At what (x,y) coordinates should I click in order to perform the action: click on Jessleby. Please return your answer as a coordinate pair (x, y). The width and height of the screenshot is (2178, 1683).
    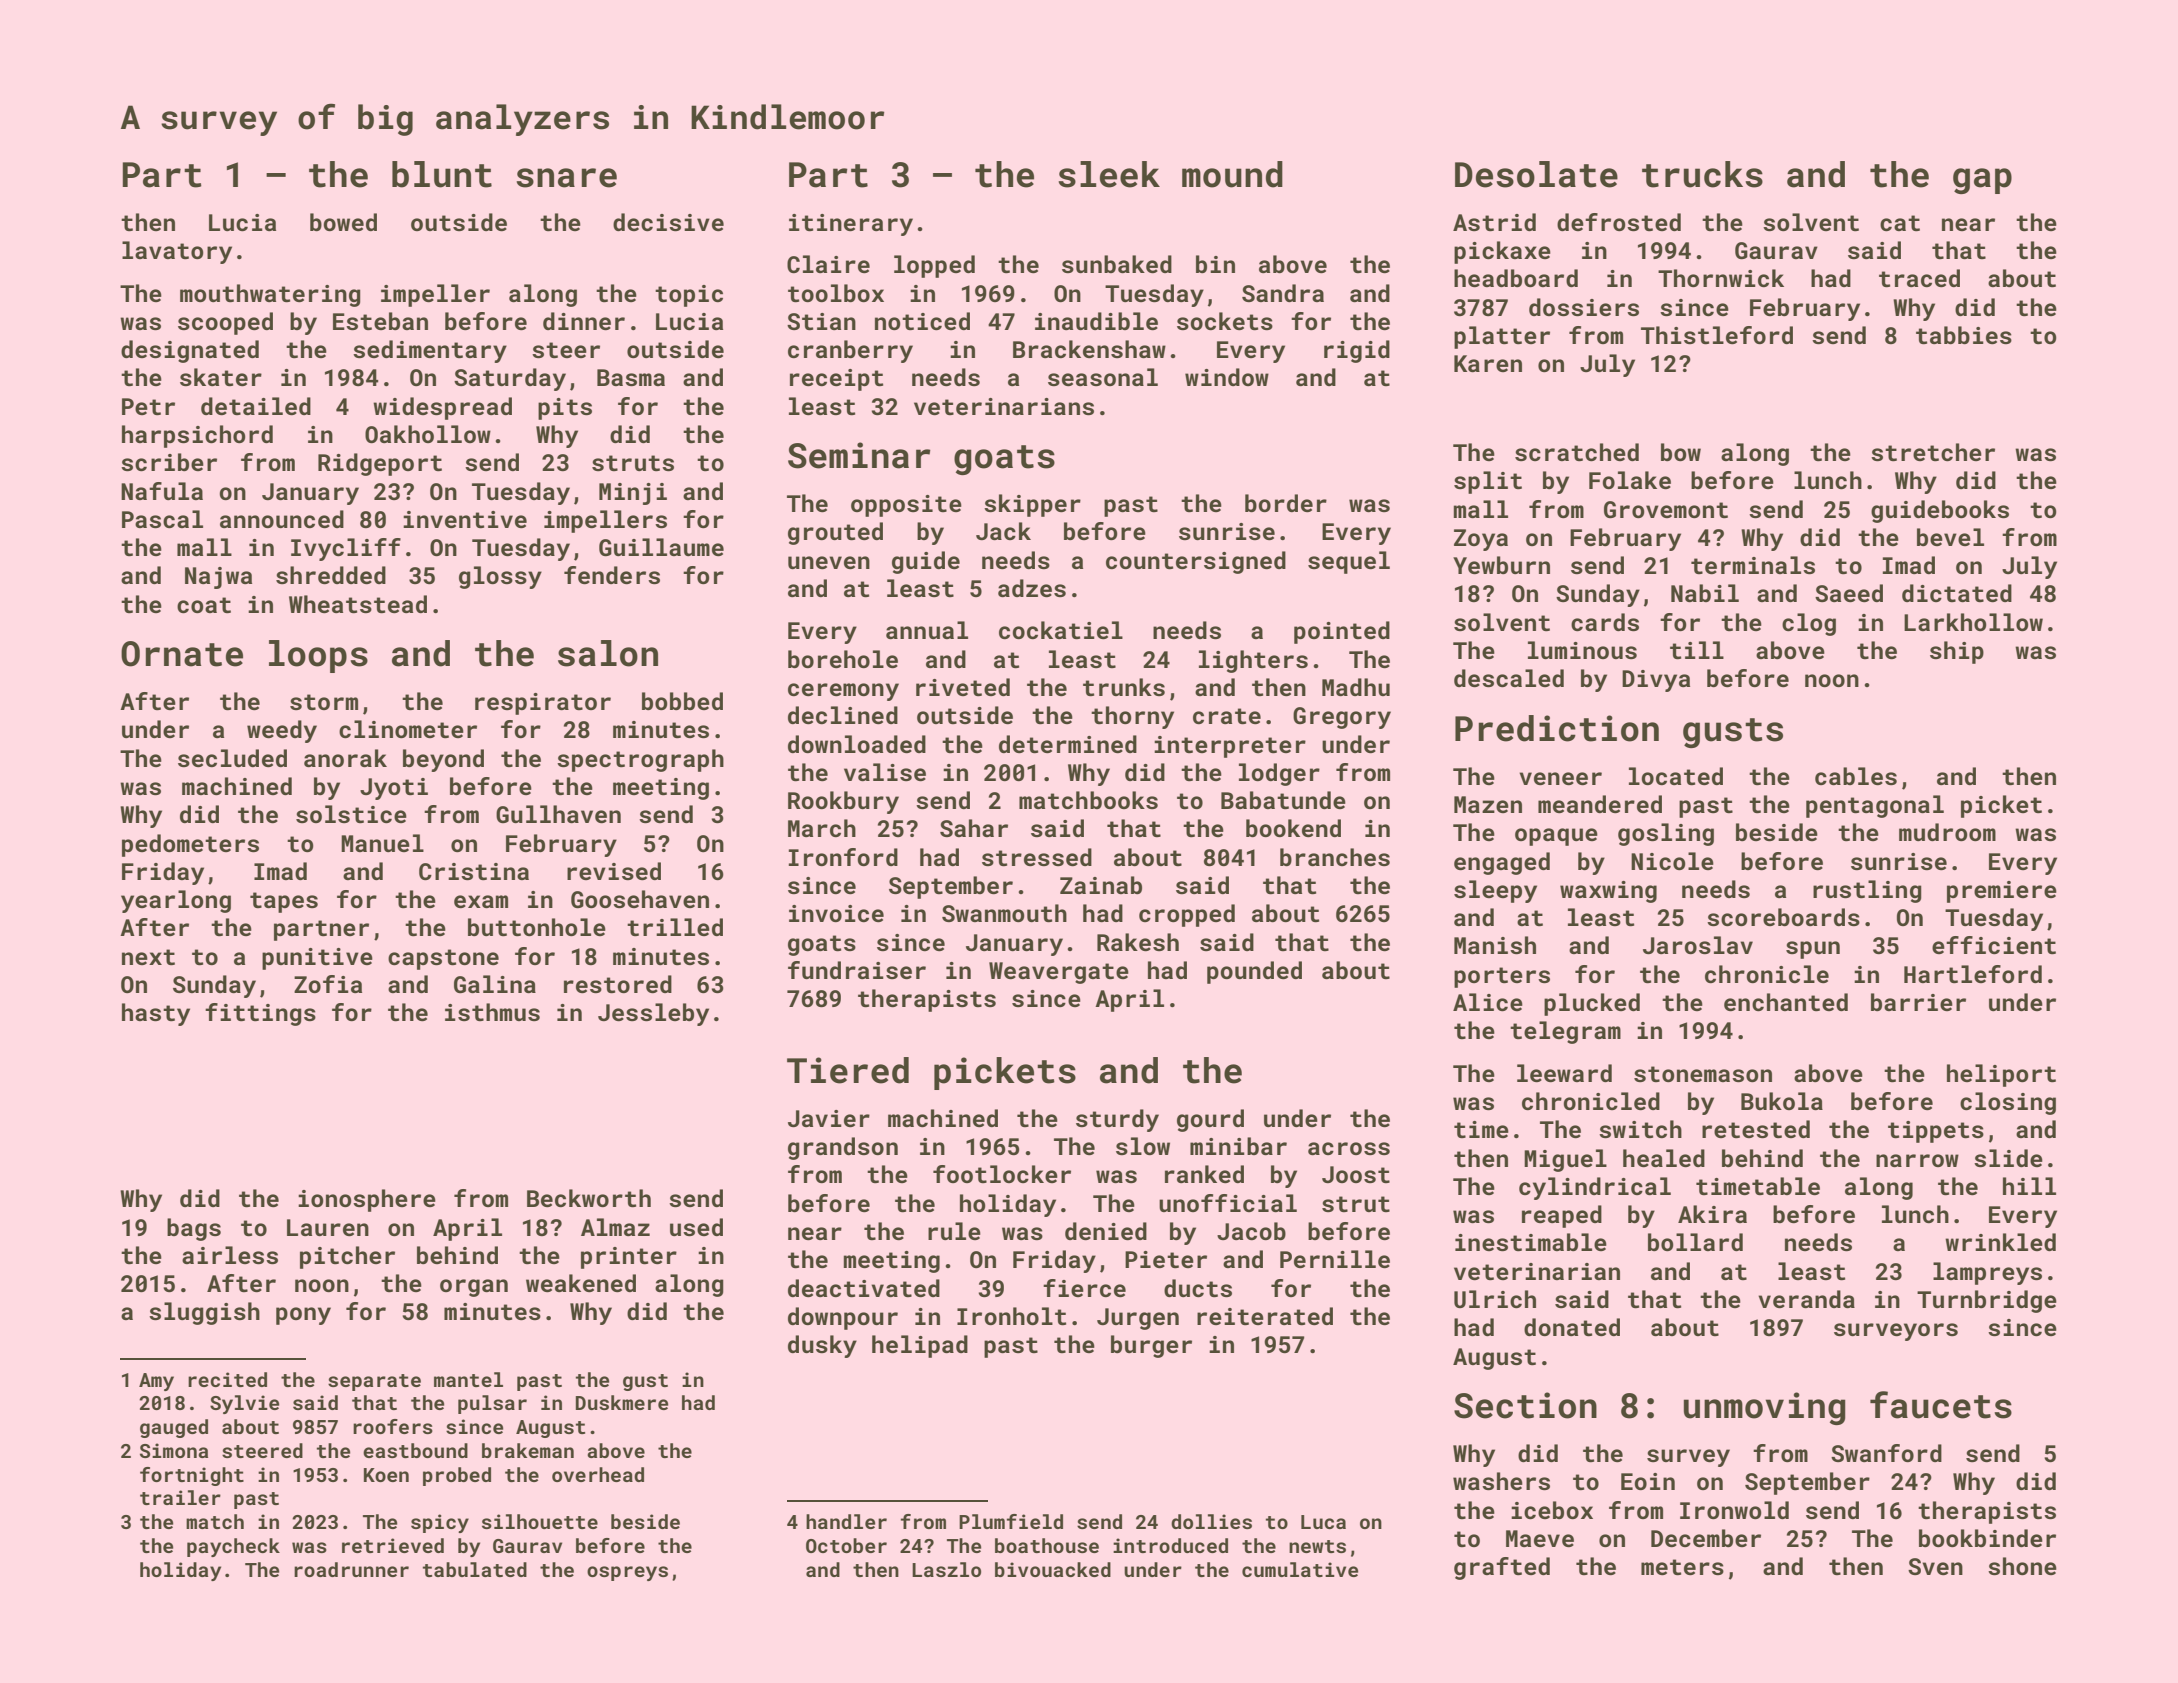
    Looking at the image, I should click on (653, 1014).
